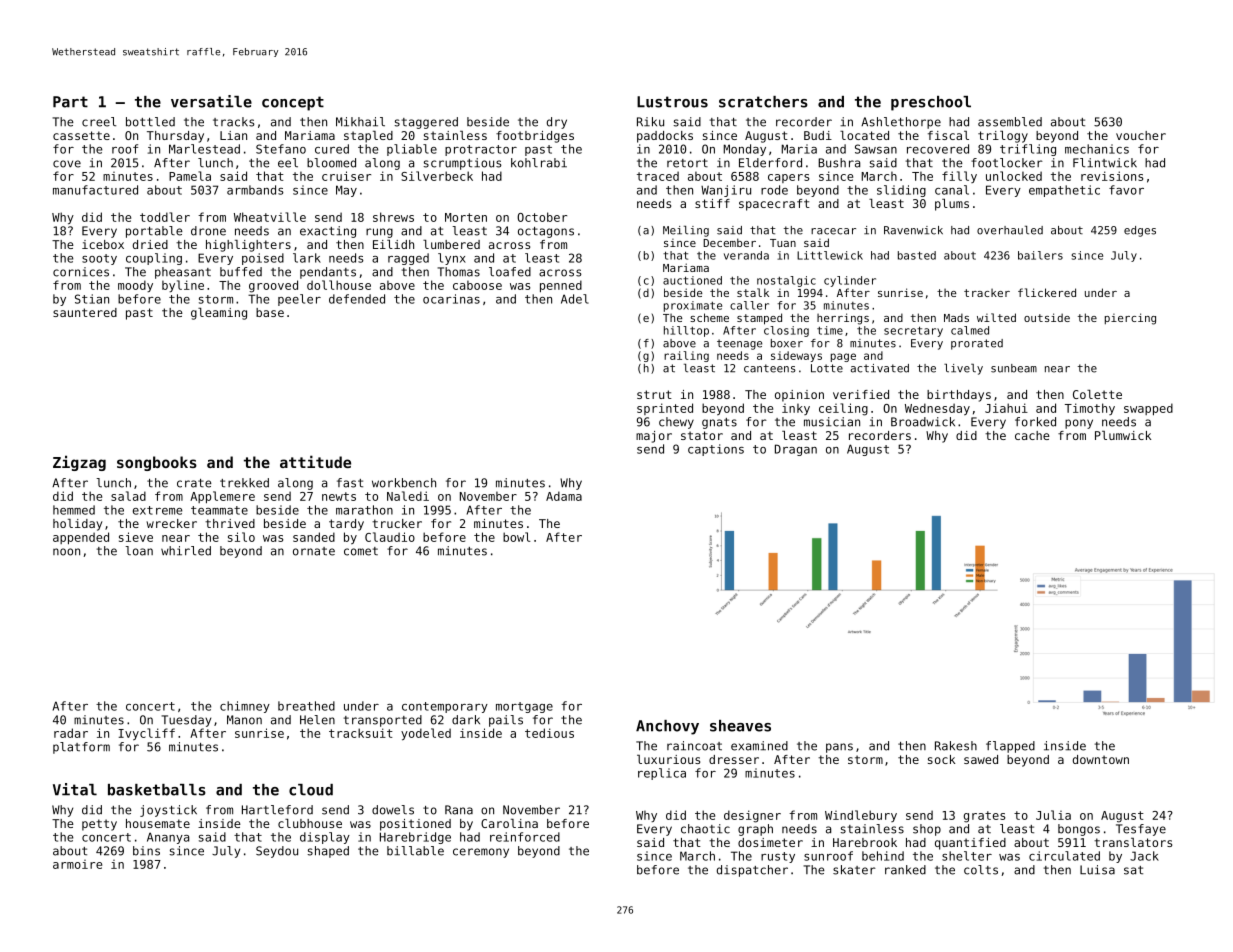  Describe the element at coordinates (1141, 135) in the image. I see `voucher` at that location.
